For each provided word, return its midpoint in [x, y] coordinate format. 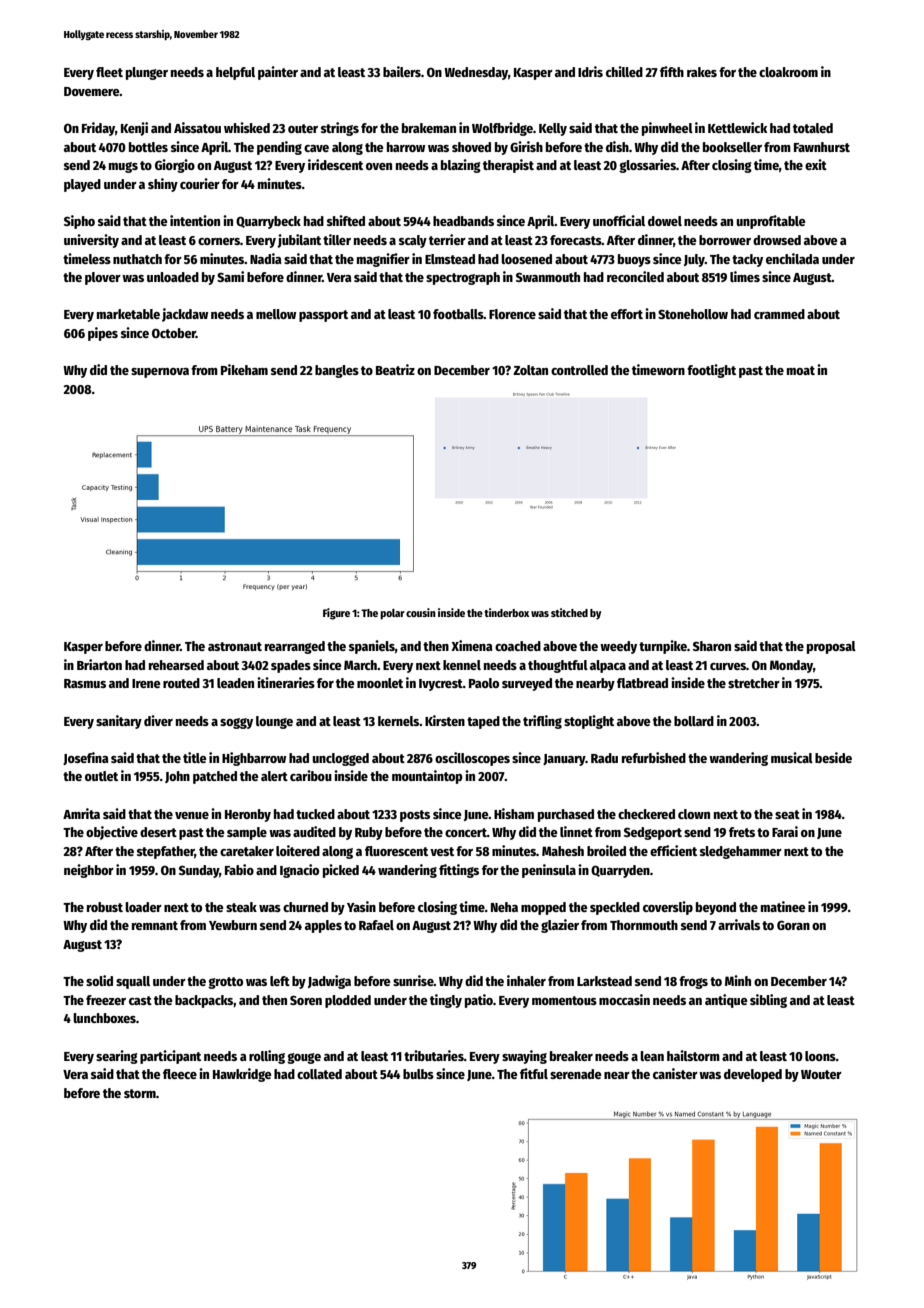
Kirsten [445, 720]
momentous [564, 1000]
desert [158, 832]
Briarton [99, 664]
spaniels [372, 647]
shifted [346, 220]
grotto [225, 983]
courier [200, 183]
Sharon [712, 646]
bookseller [732, 147]
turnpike [663, 647]
